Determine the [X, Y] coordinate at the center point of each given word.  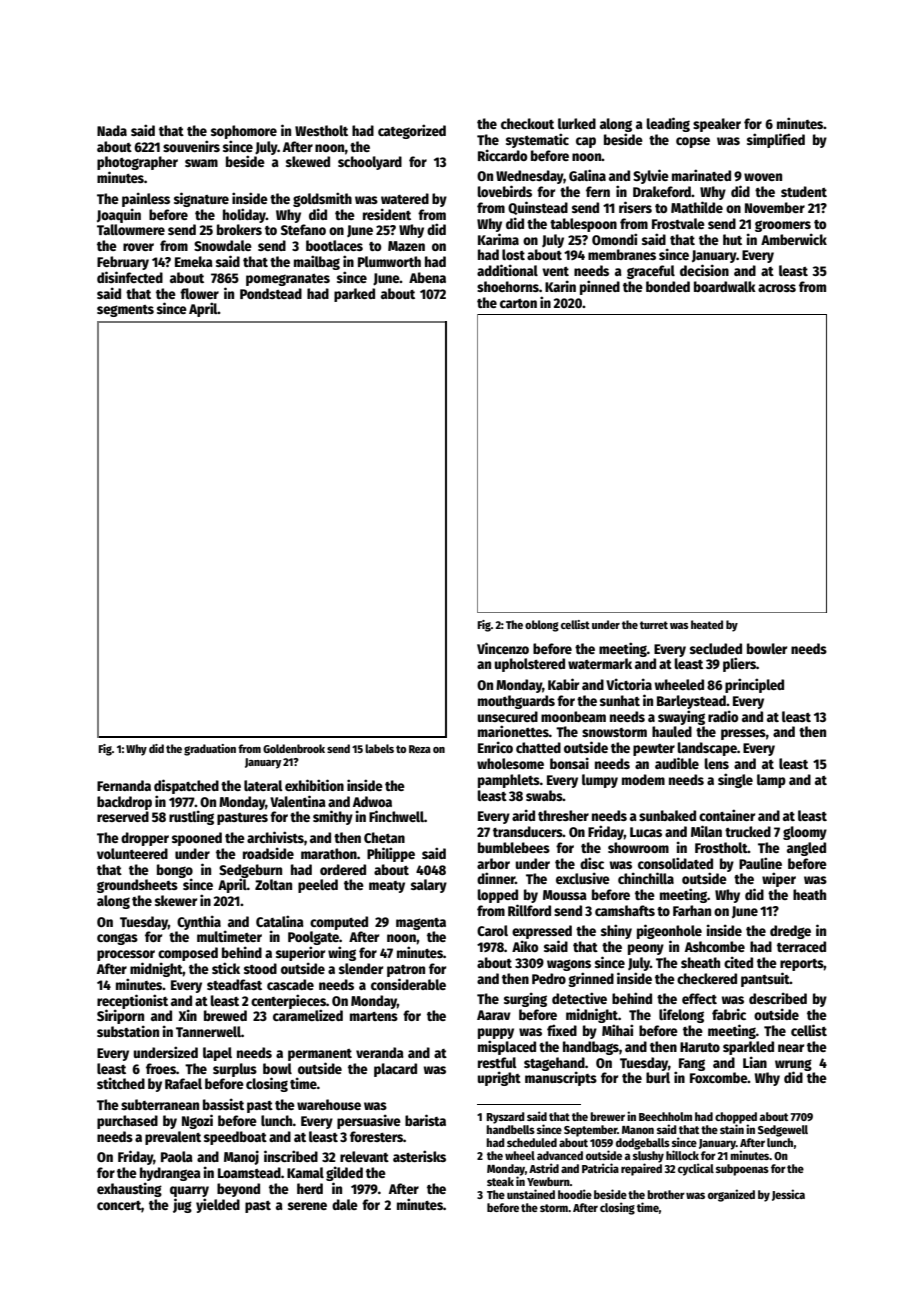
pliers [739, 664]
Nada [112, 130]
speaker [717, 125]
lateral [263, 785]
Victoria [629, 684]
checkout [527, 123]
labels [379, 748]
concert [119, 1205]
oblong [542, 626]
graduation [210, 750]
